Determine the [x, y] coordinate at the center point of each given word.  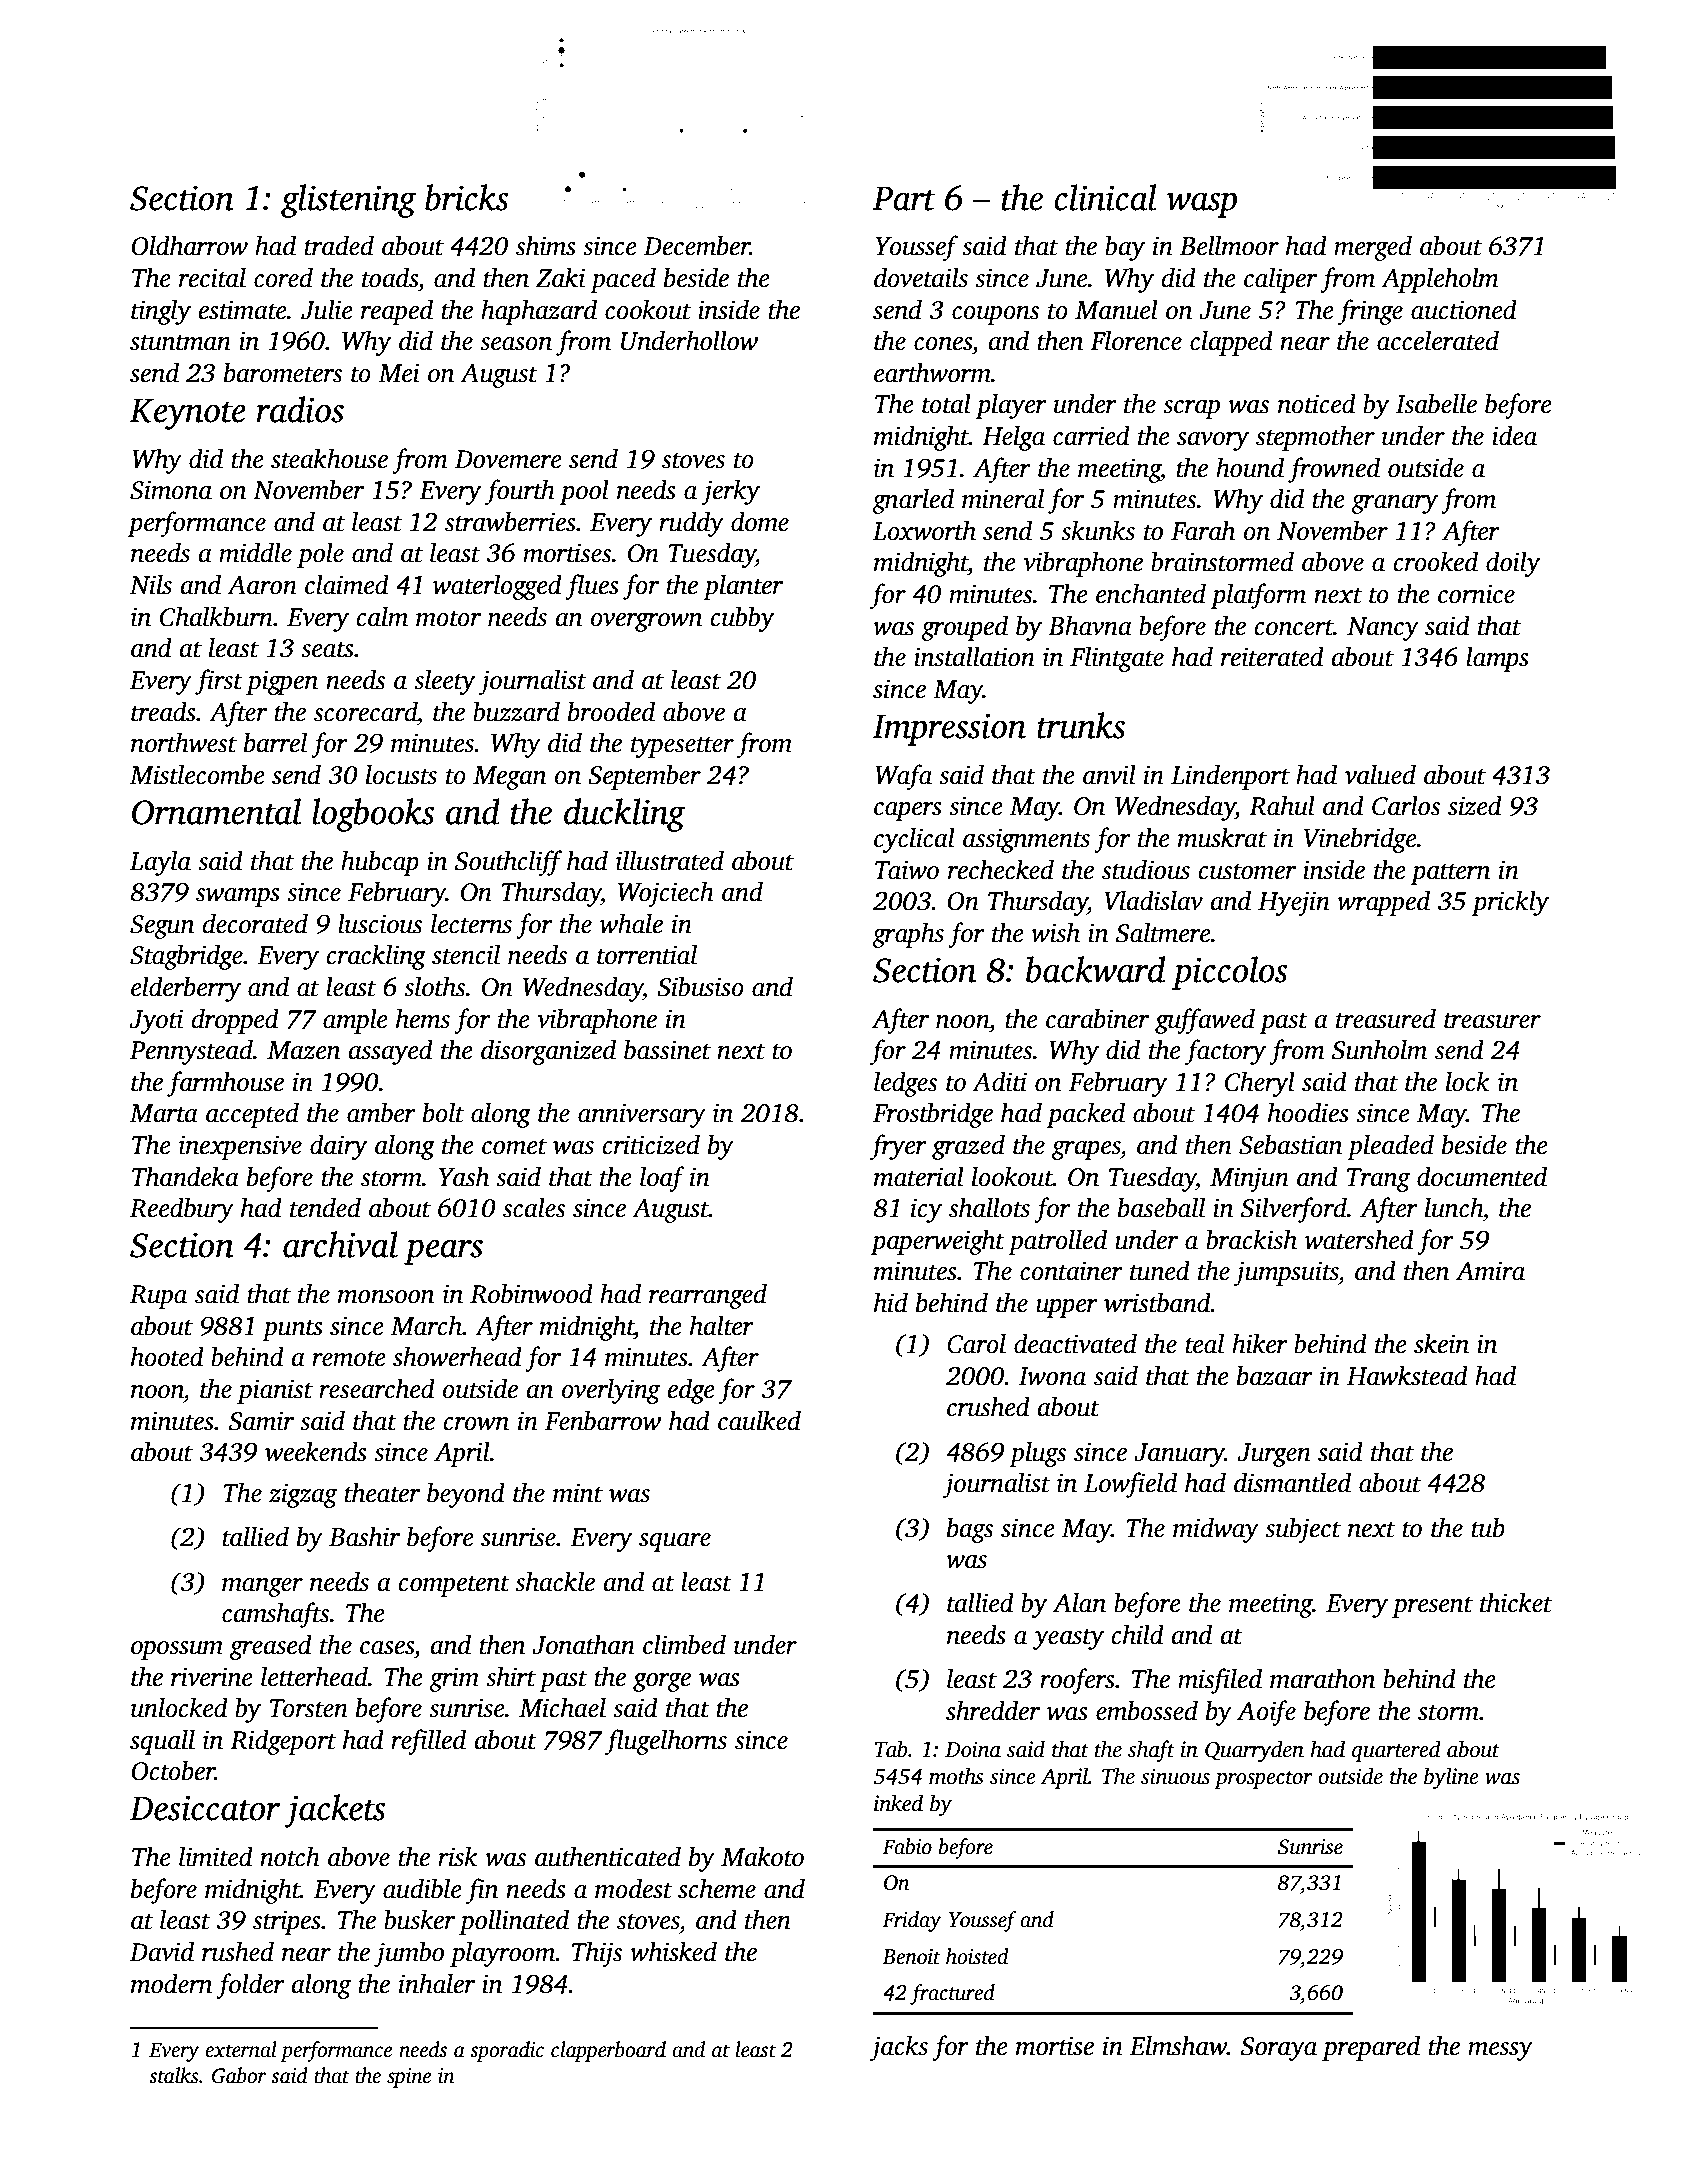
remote [349, 1358]
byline [1451, 1778]
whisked [673, 1951]
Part [904, 199]
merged [1373, 248]
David [162, 1951]
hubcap [380, 863]
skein [1441, 1343]
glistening [348, 201]
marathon [1323, 1678]
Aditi [999, 1081]
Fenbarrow [603, 1420]
